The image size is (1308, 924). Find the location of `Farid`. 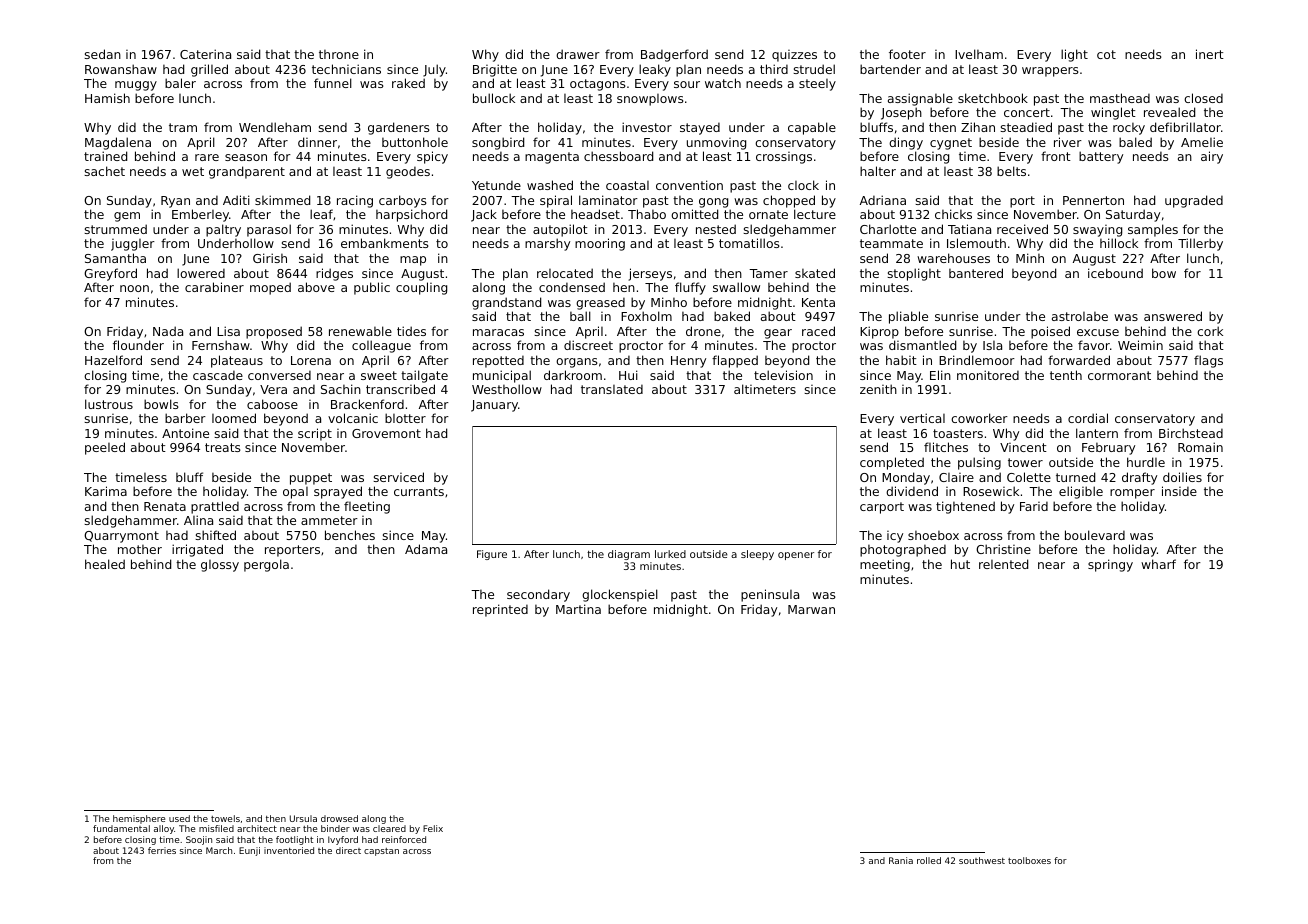

Farid is located at coordinates (1034, 506).
